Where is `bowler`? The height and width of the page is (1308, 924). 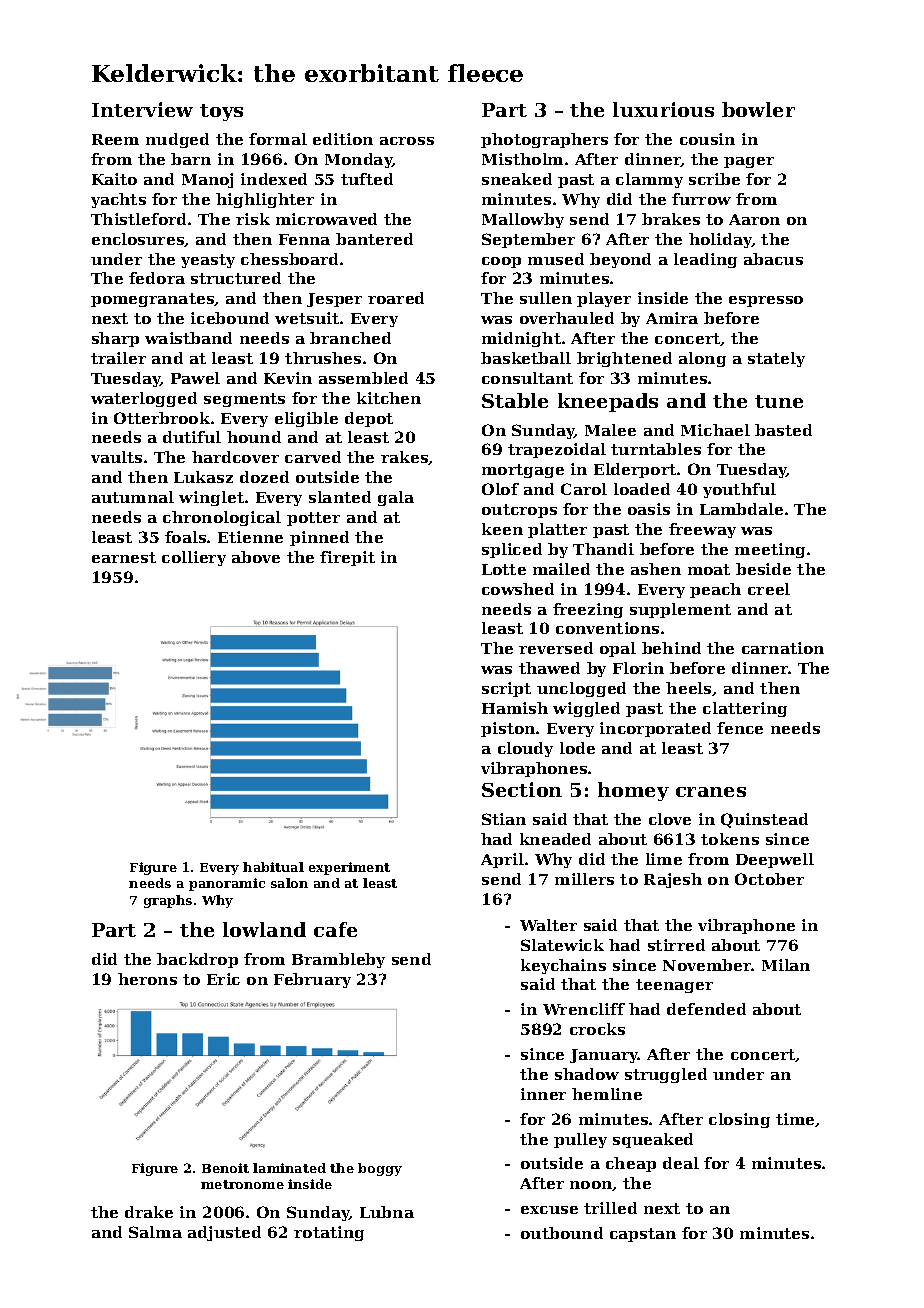 bowler is located at coordinates (758, 109).
